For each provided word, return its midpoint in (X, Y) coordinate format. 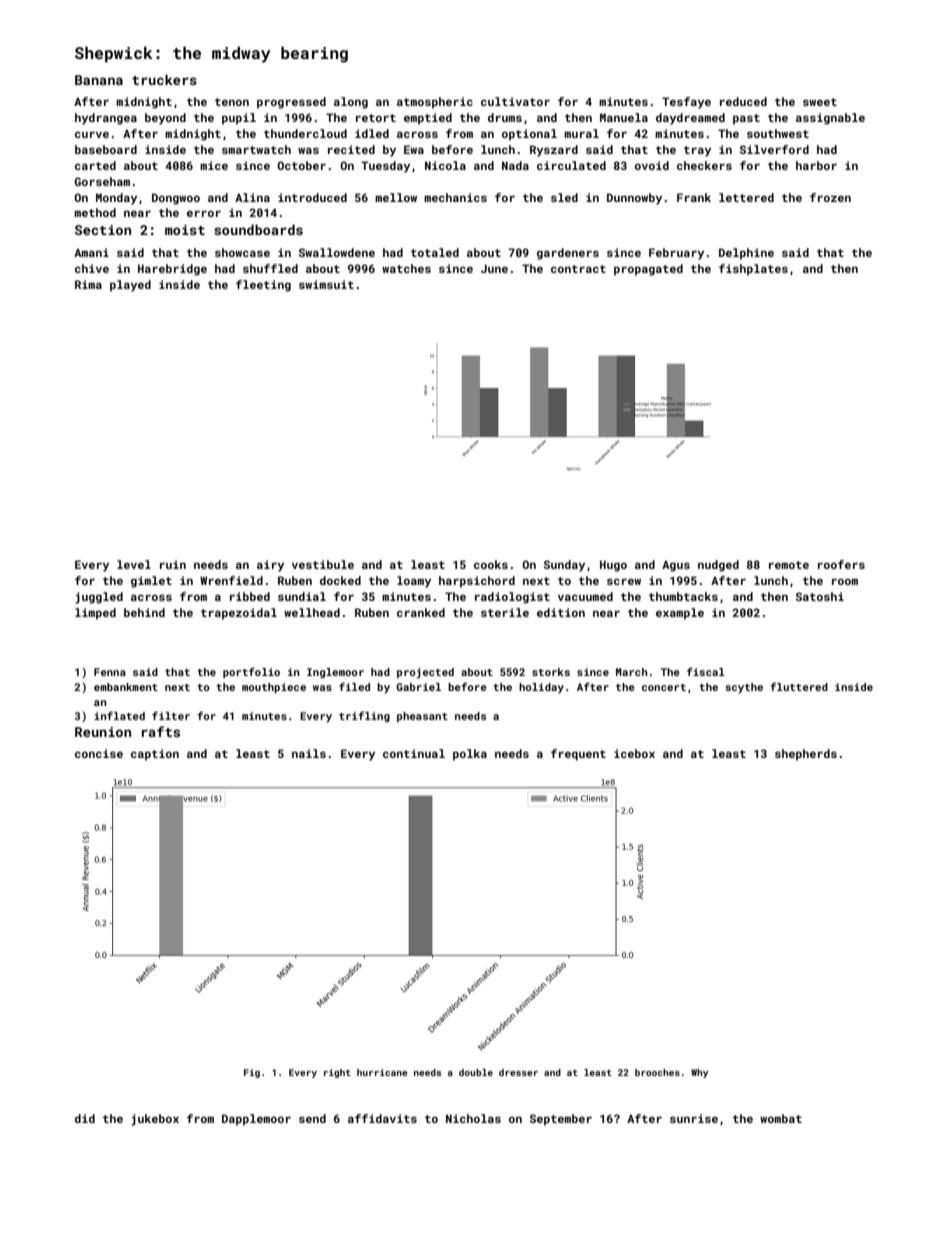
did (85, 1118)
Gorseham (102, 181)
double (476, 1072)
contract (578, 269)
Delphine (746, 254)
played (130, 286)
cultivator (515, 101)
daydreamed (690, 119)
